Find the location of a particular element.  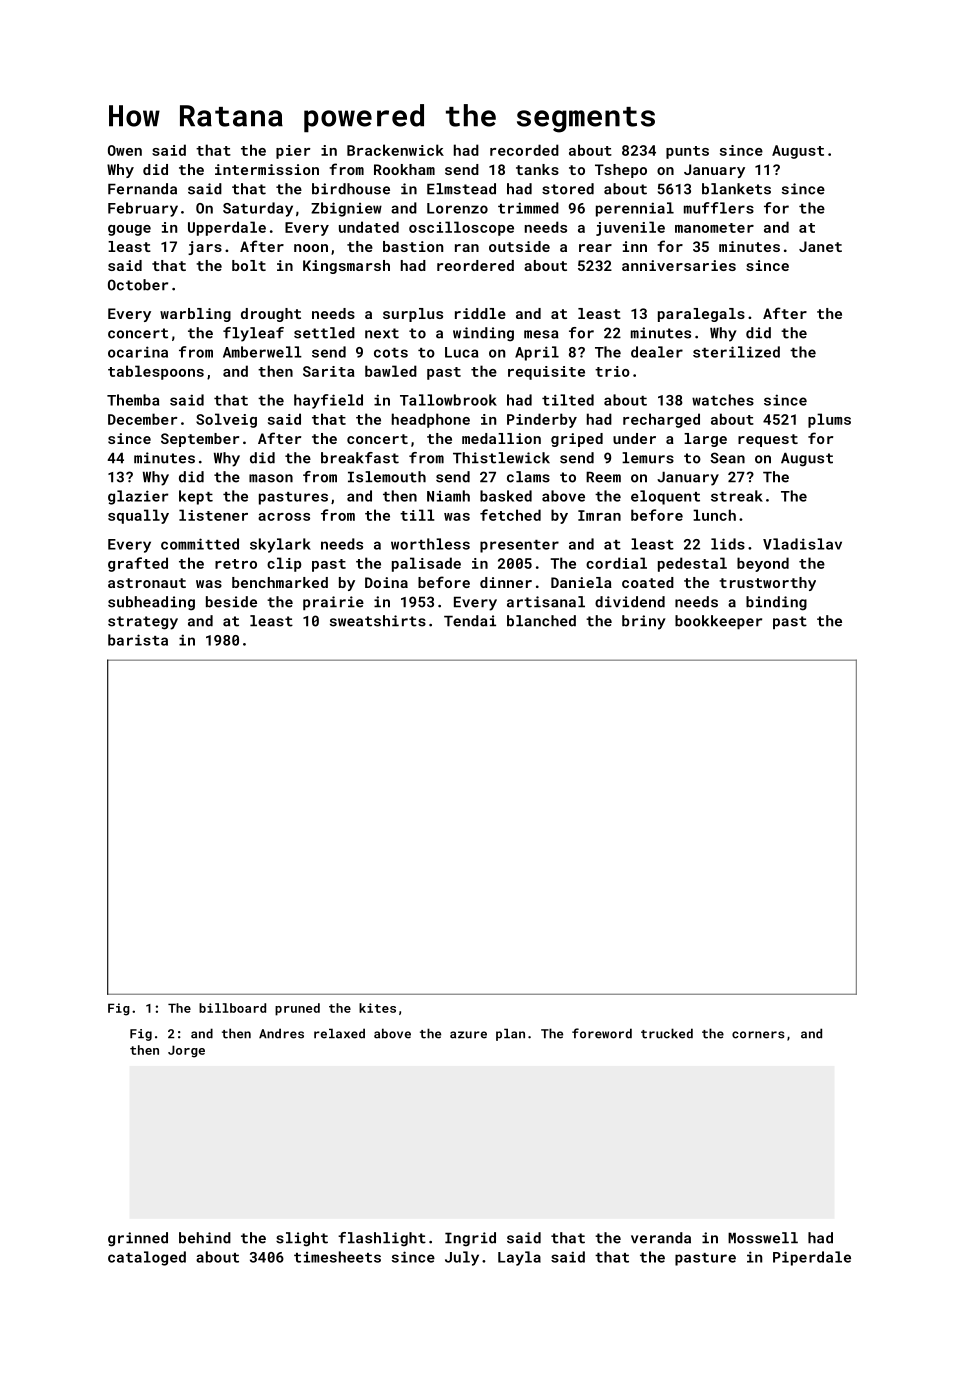

Owen is located at coordinates (125, 150).
